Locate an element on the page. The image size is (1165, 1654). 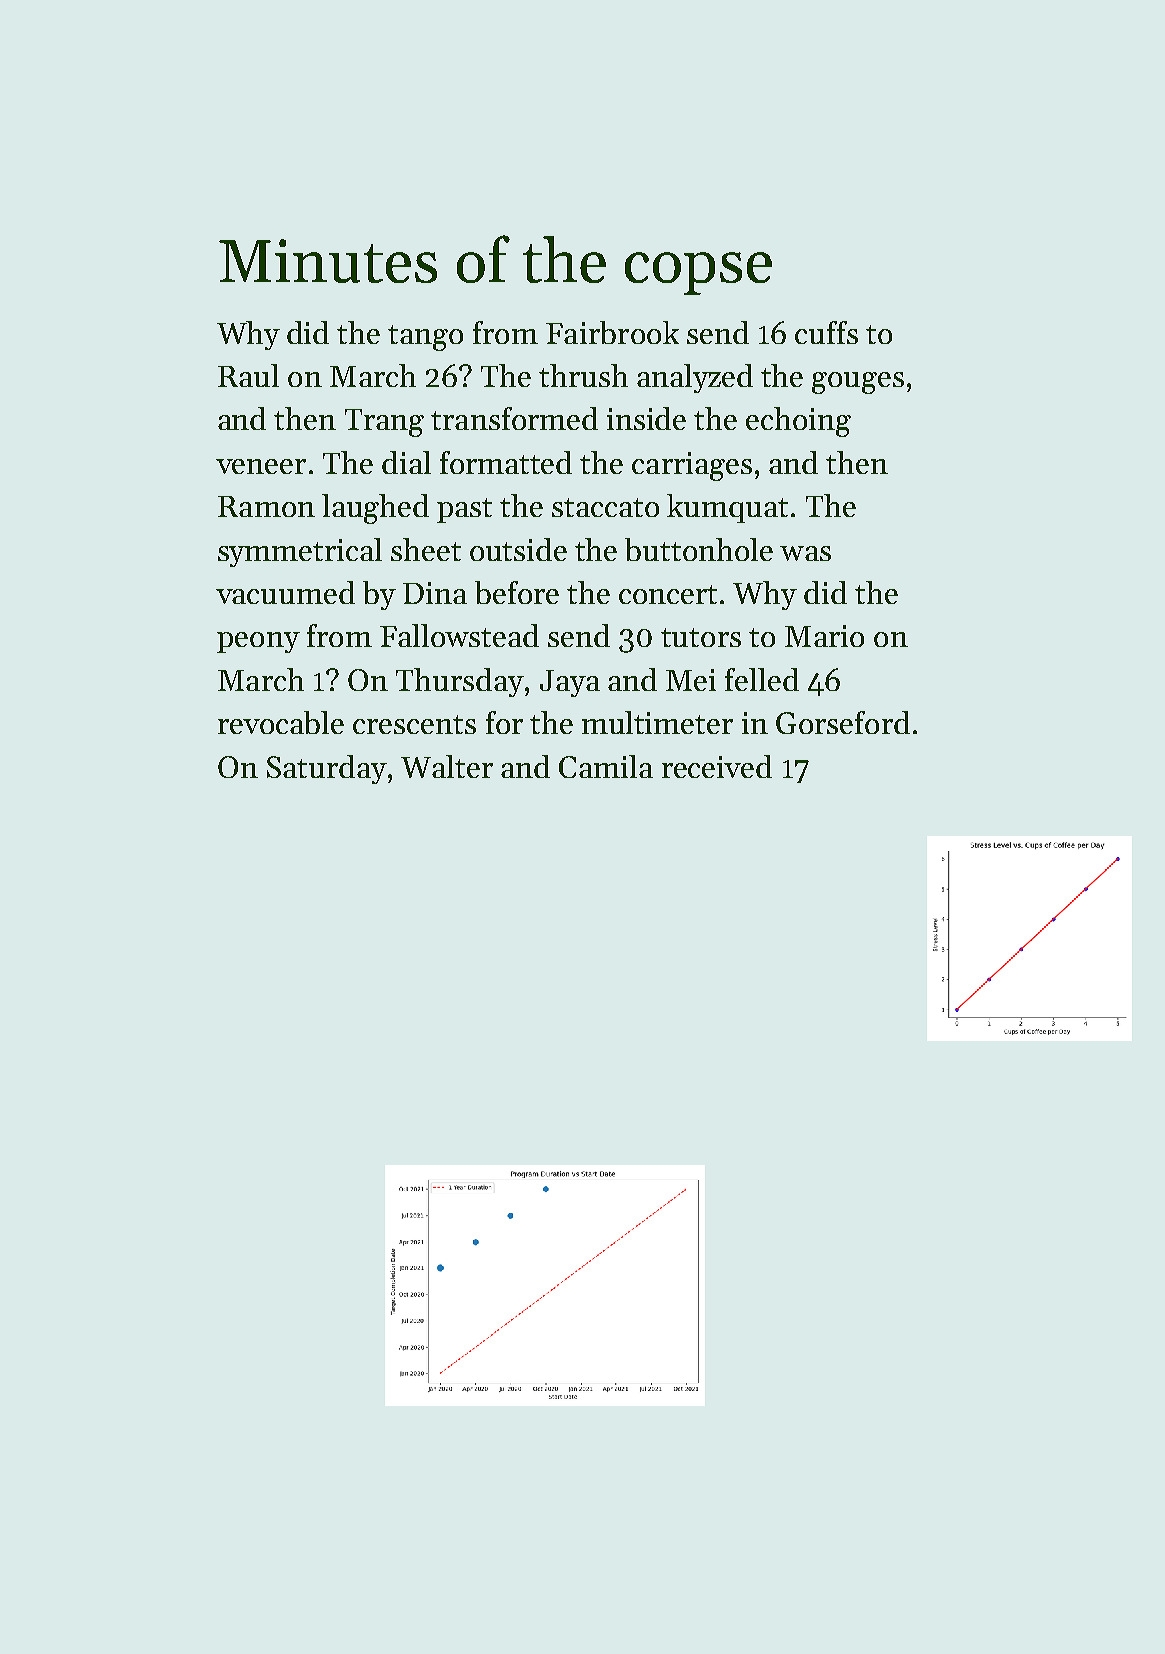
outside is located at coordinates (518, 549).
